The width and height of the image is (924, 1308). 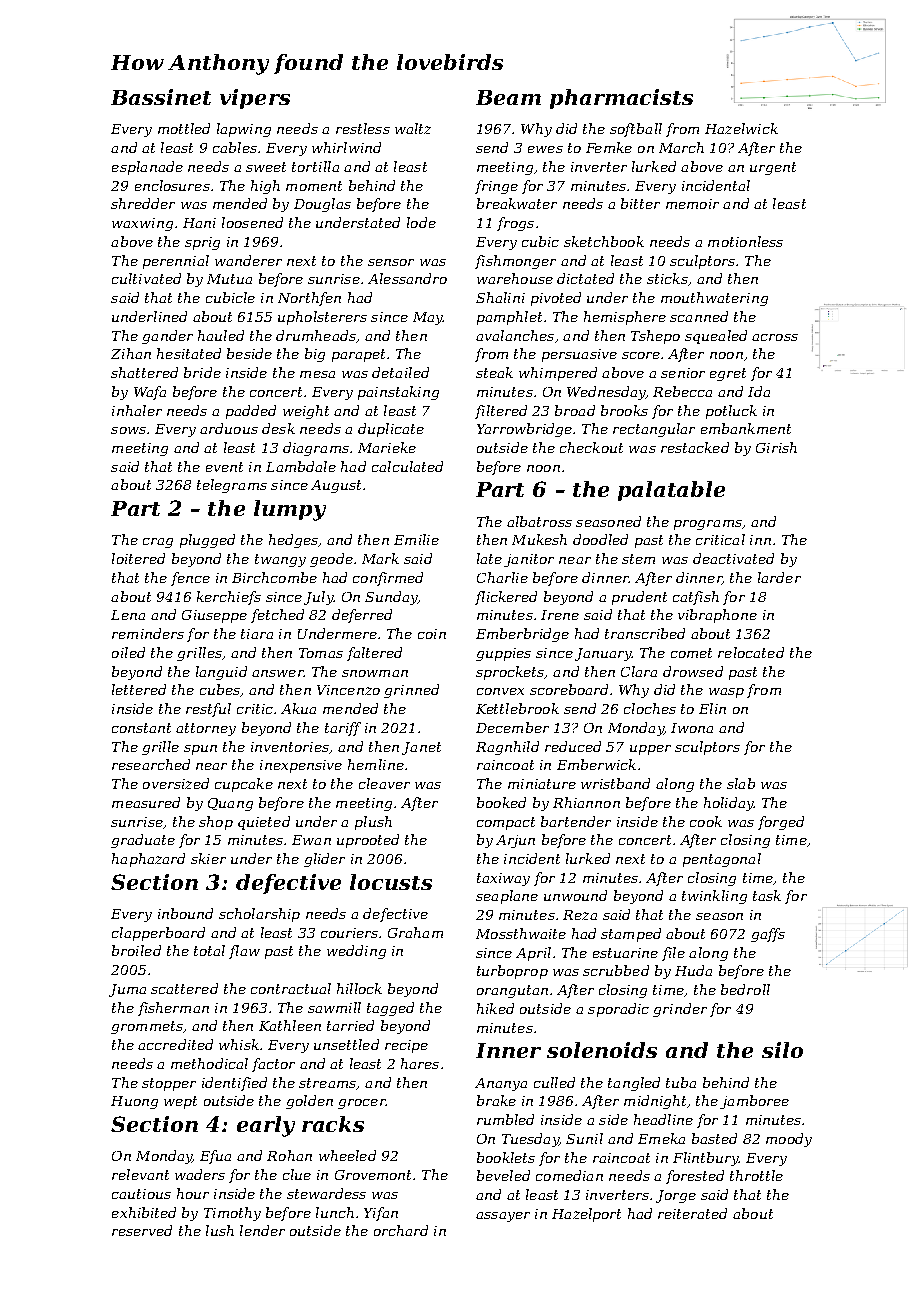 I want to click on enclosures, so click(x=172, y=185).
